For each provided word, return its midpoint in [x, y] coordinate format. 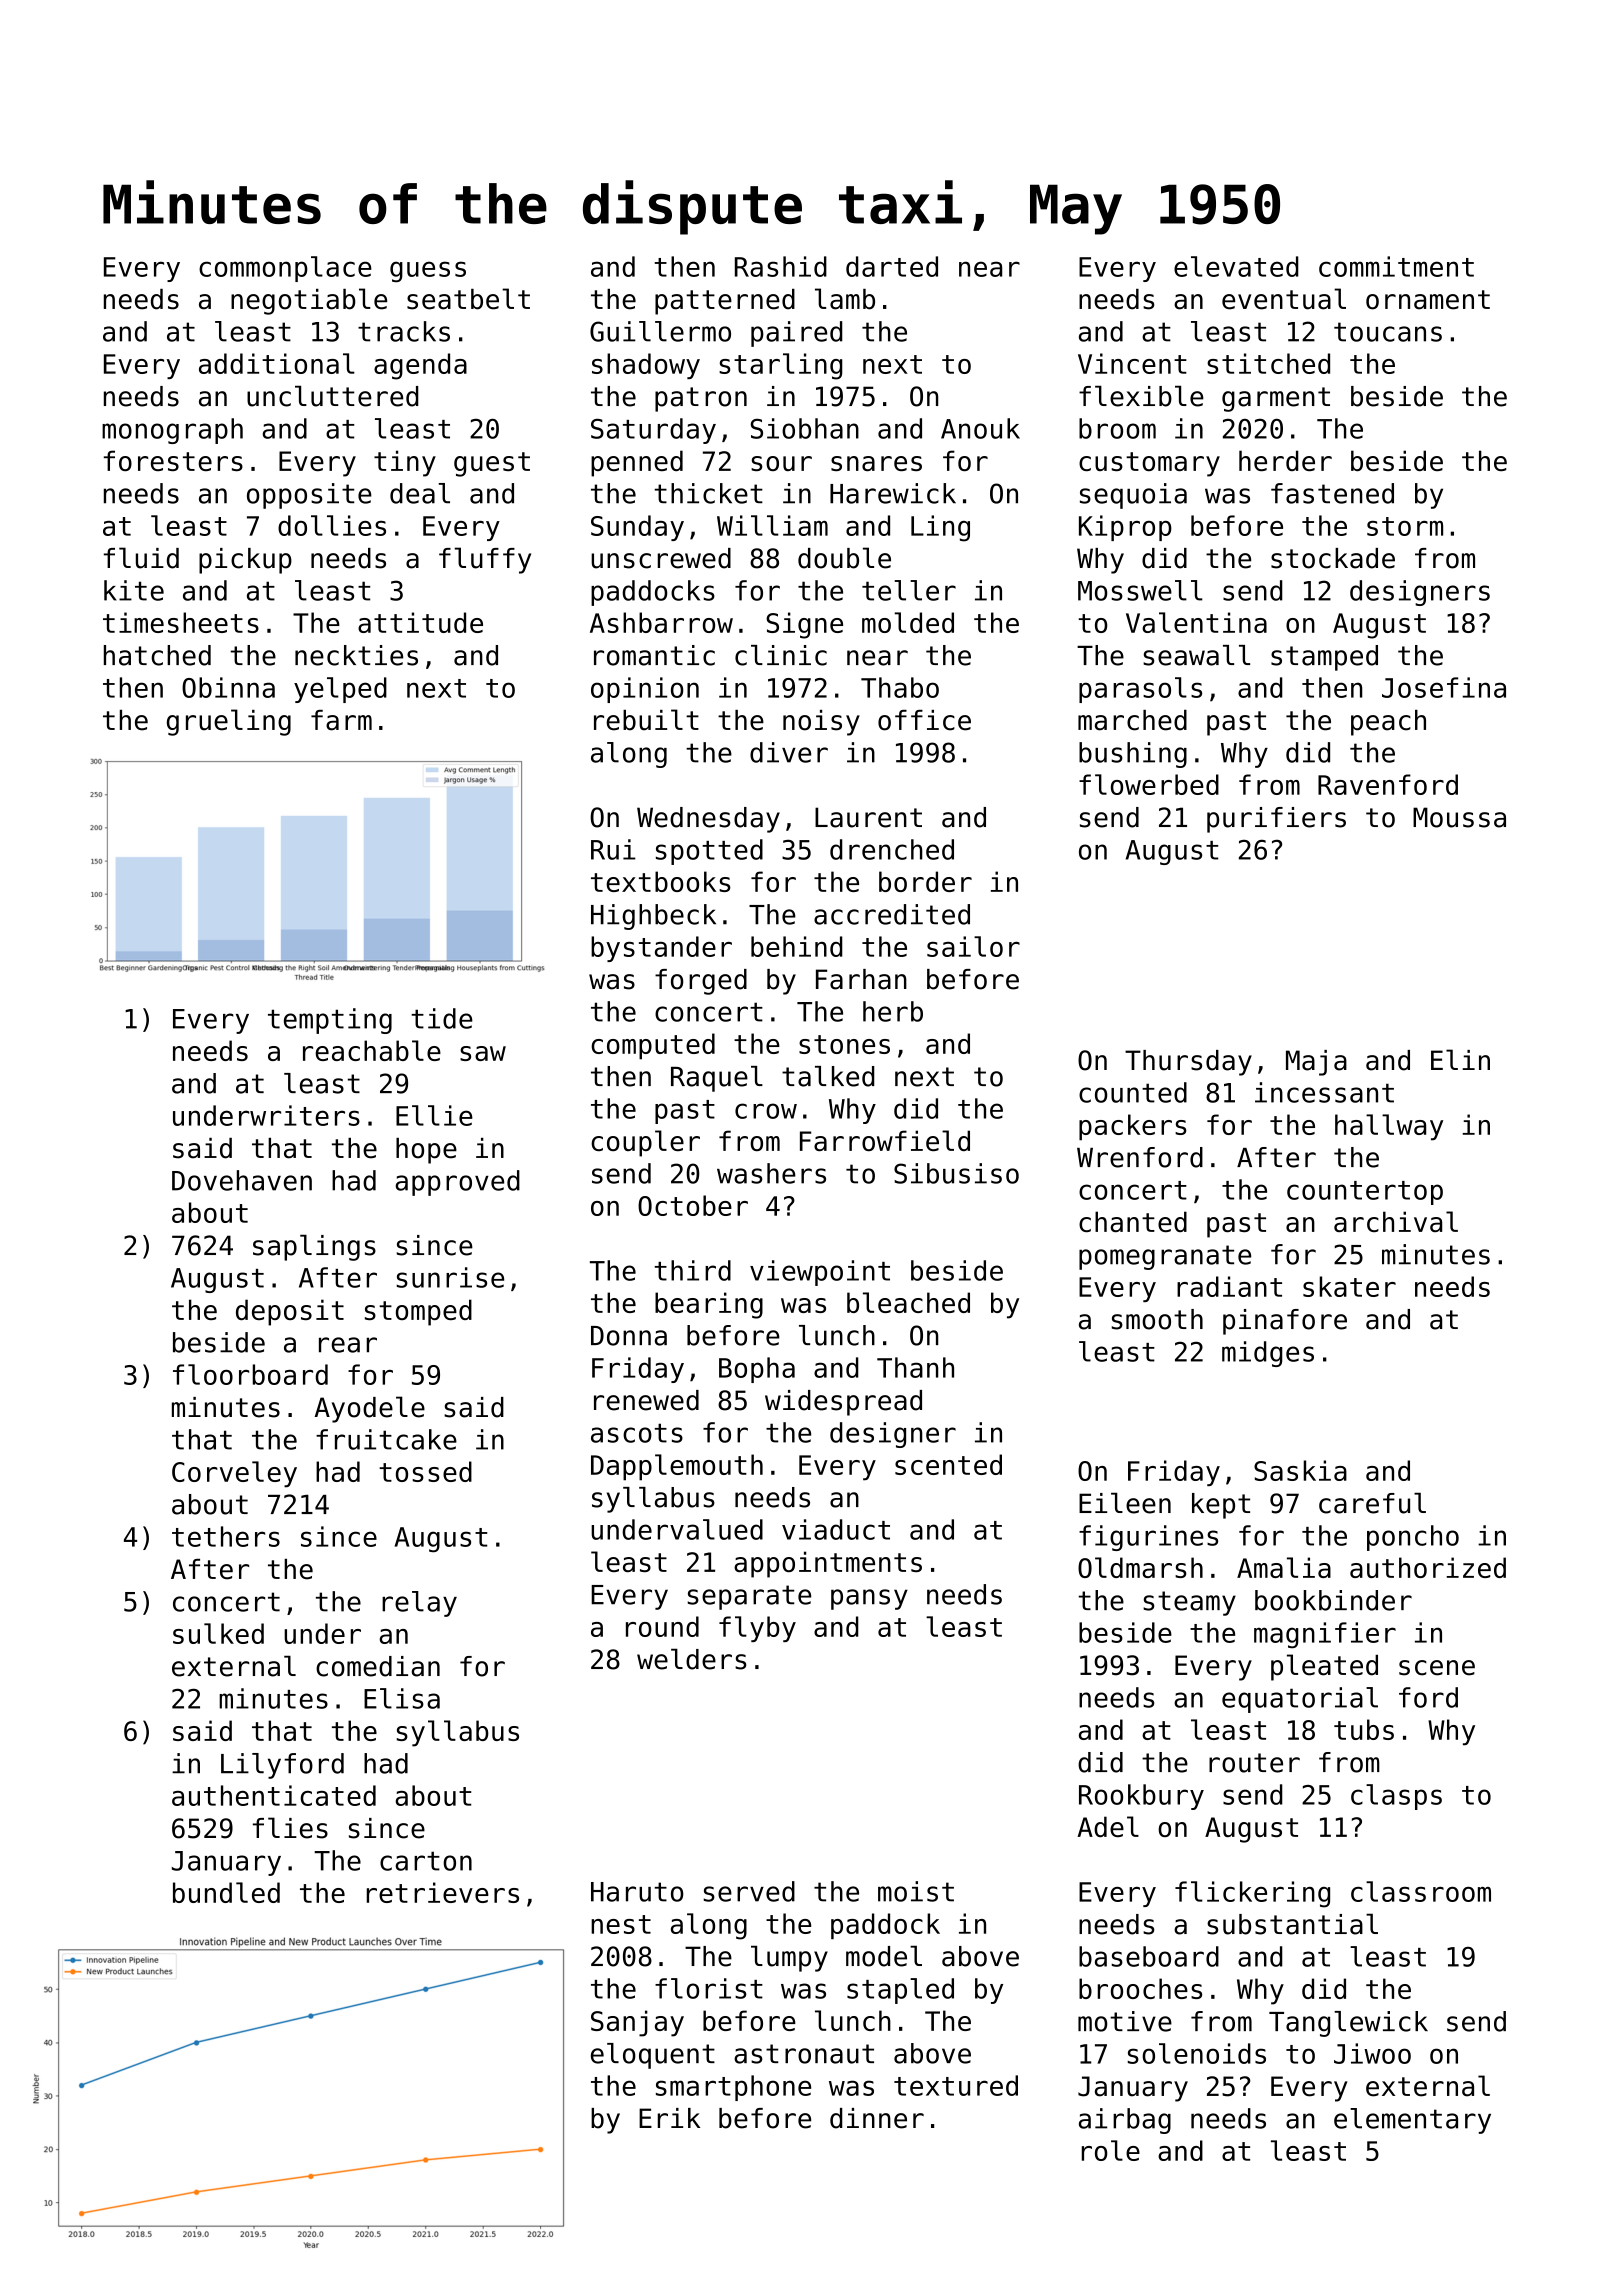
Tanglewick [1348, 2024]
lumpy [789, 1959]
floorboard [250, 1374]
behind [797, 946]
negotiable [309, 301]
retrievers [443, 1892]
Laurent [868, 817]
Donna [629, 1336]
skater [1349, 1286]
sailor [973, 946]
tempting [330, 1021]
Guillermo [660, 331]
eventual [1284, 299]
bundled [226, 1892]
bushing [1133, 755]
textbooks [661, 881]
